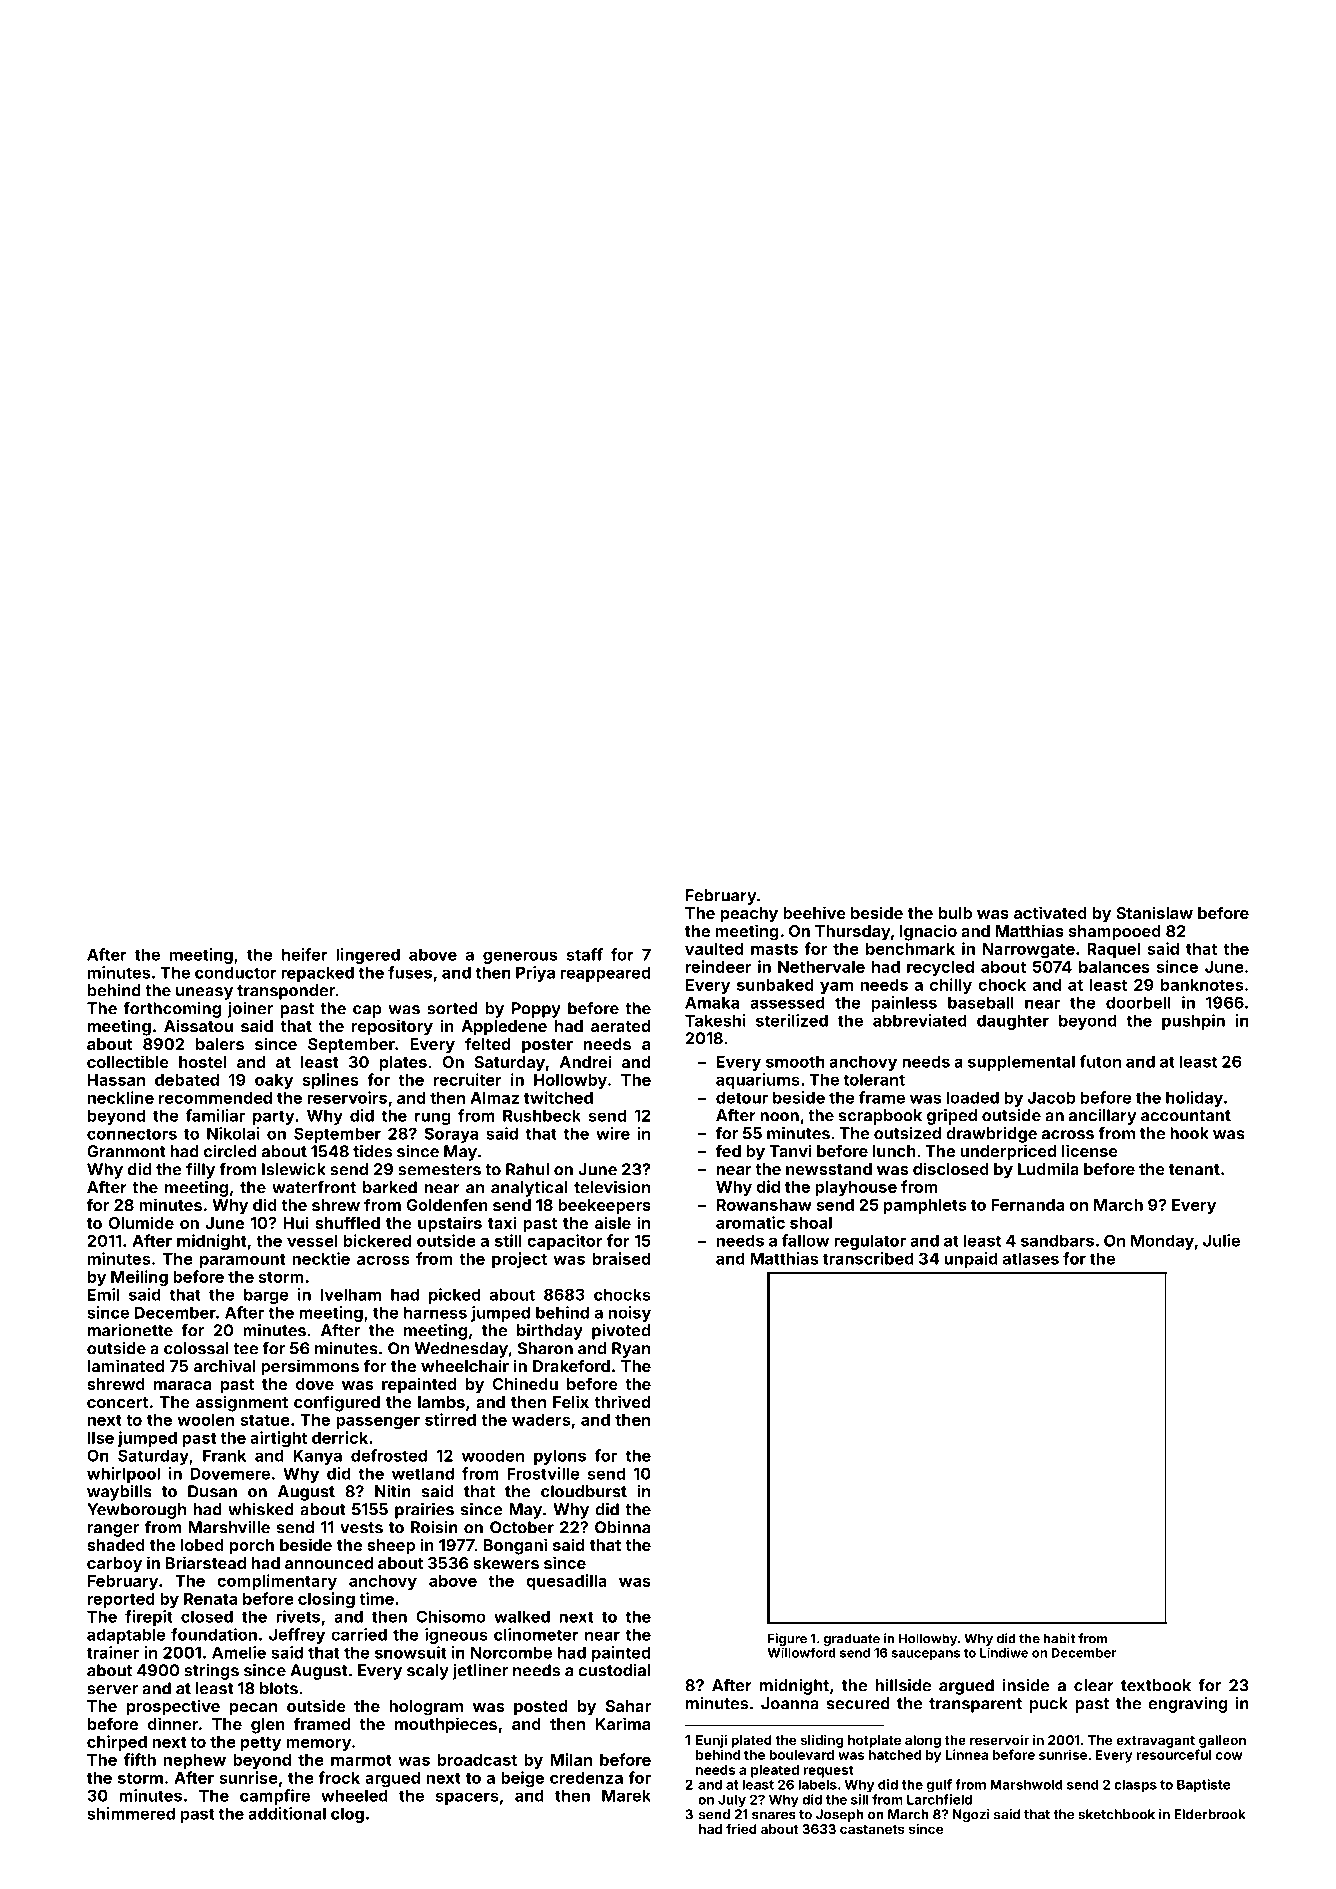  I want to click on Emil, so click(103, 1294).
